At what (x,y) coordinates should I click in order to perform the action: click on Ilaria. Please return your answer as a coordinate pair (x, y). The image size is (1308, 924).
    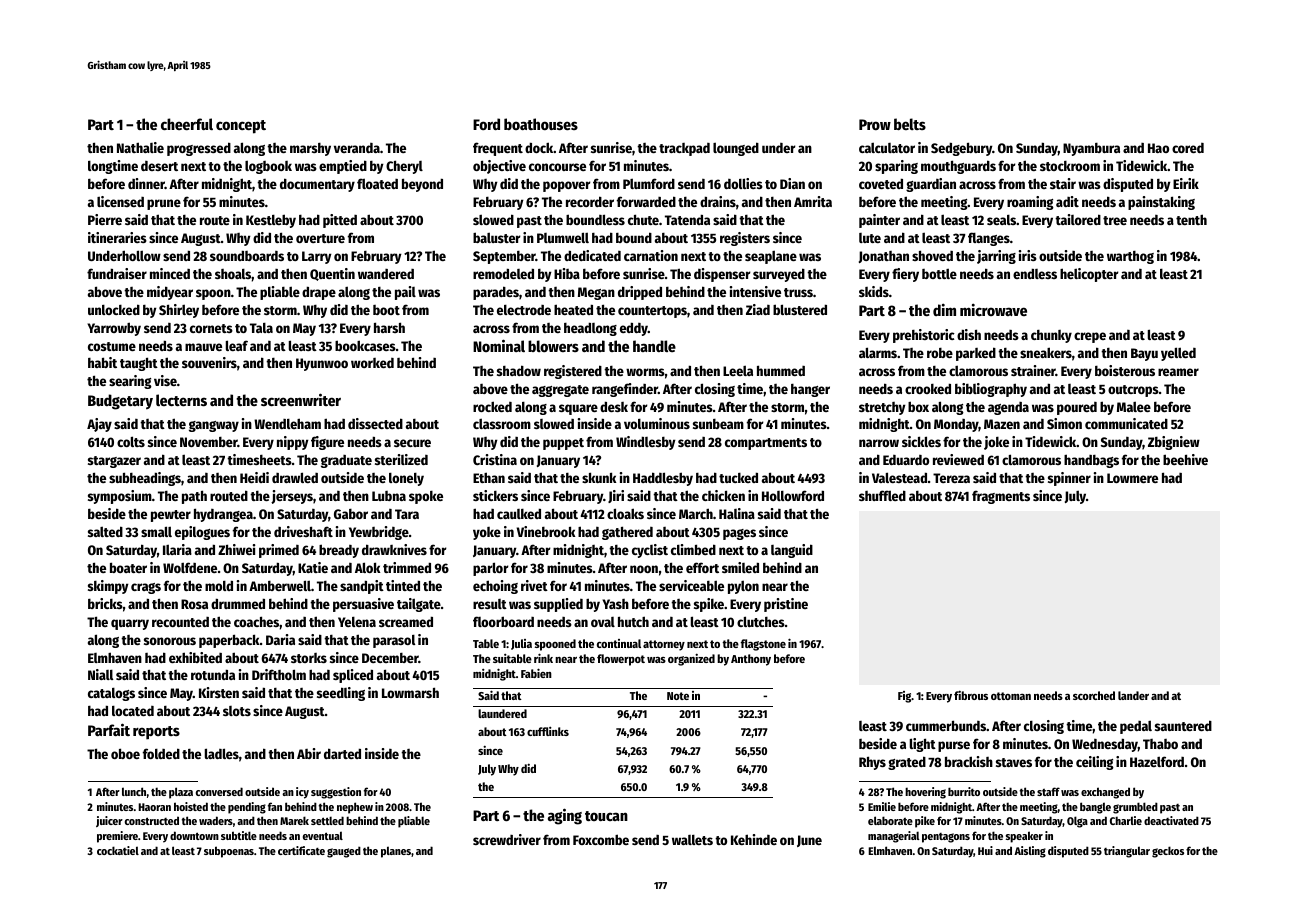
    Looking at the image, I should click on (177, 549).
